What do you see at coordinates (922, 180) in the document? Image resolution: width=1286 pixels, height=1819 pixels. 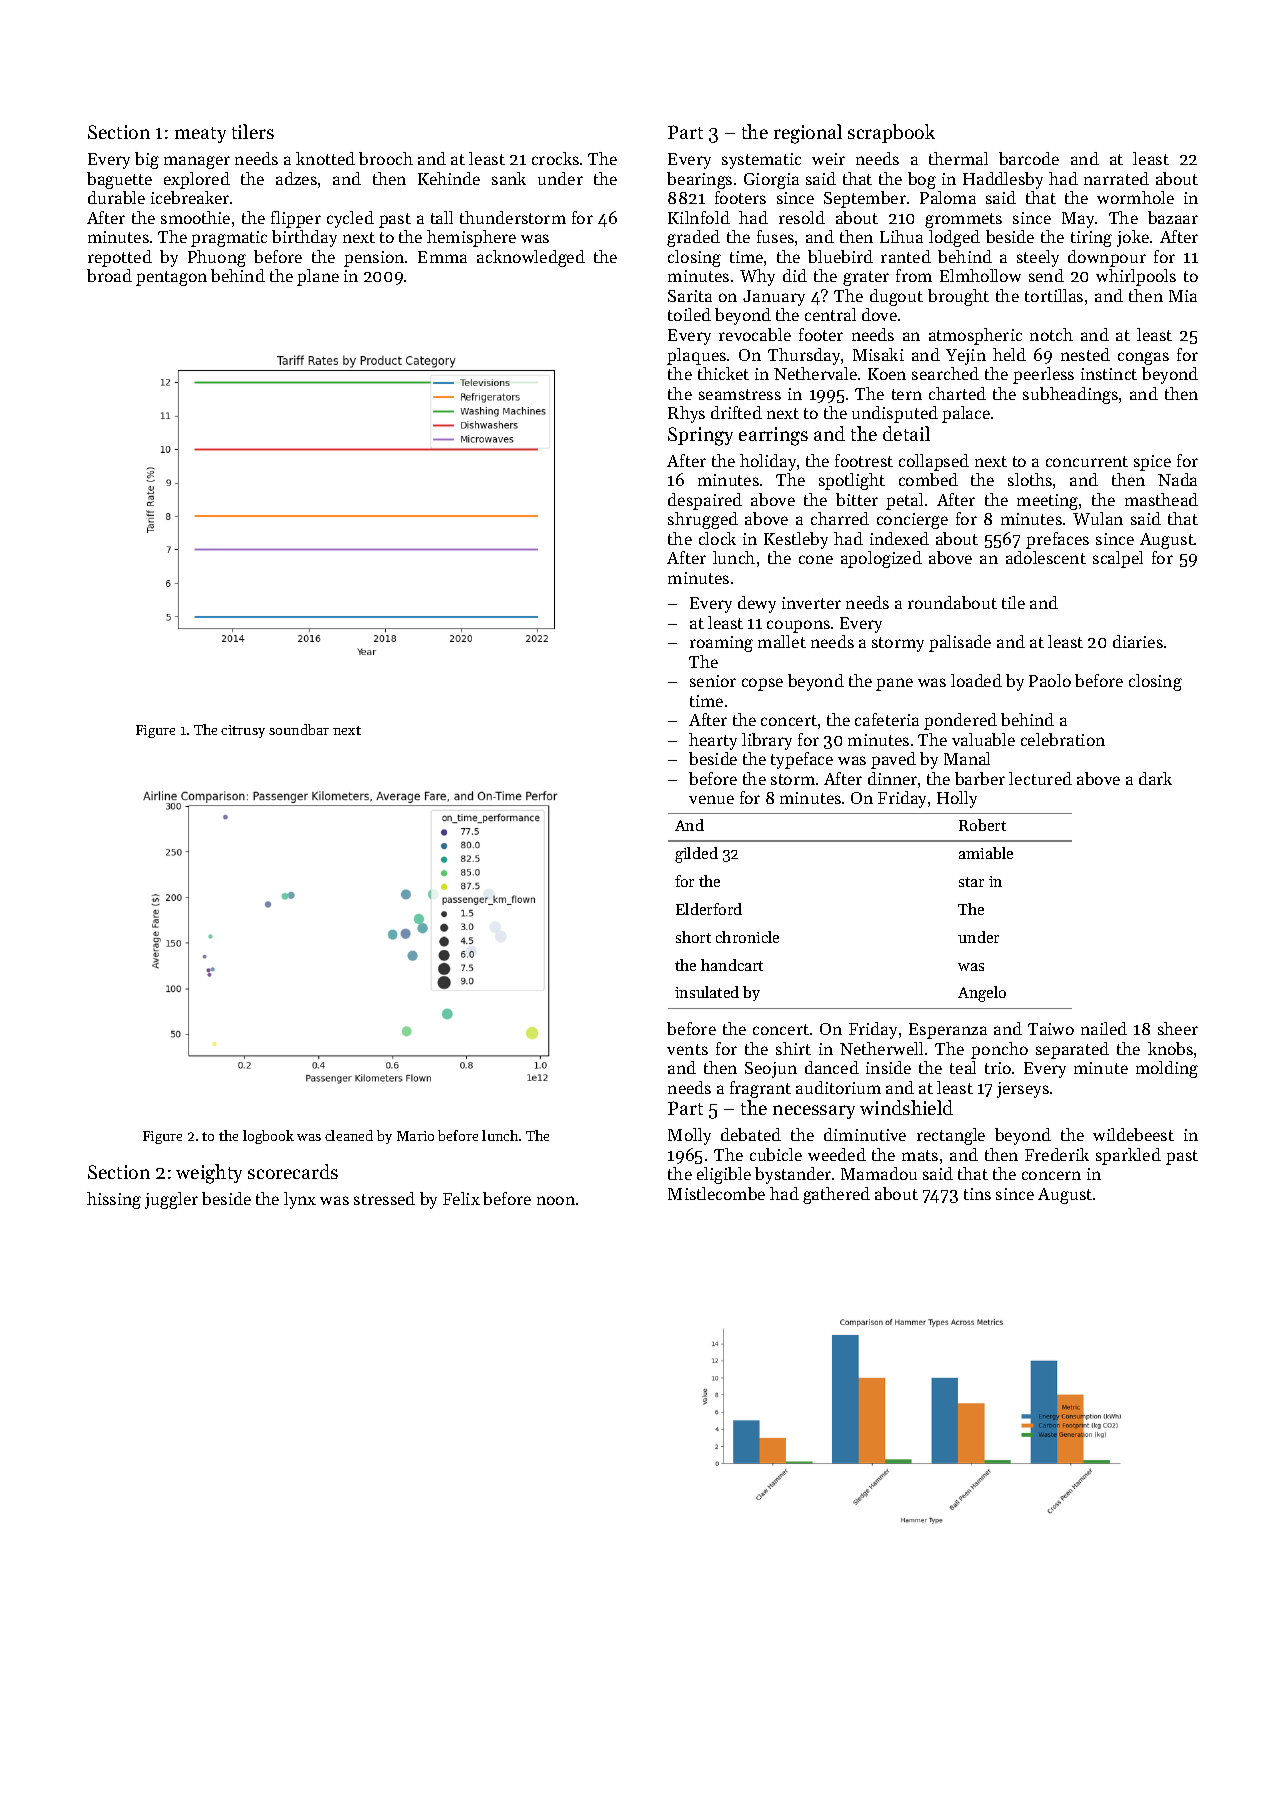 I see `bog` at bounding box center [922, 180].
